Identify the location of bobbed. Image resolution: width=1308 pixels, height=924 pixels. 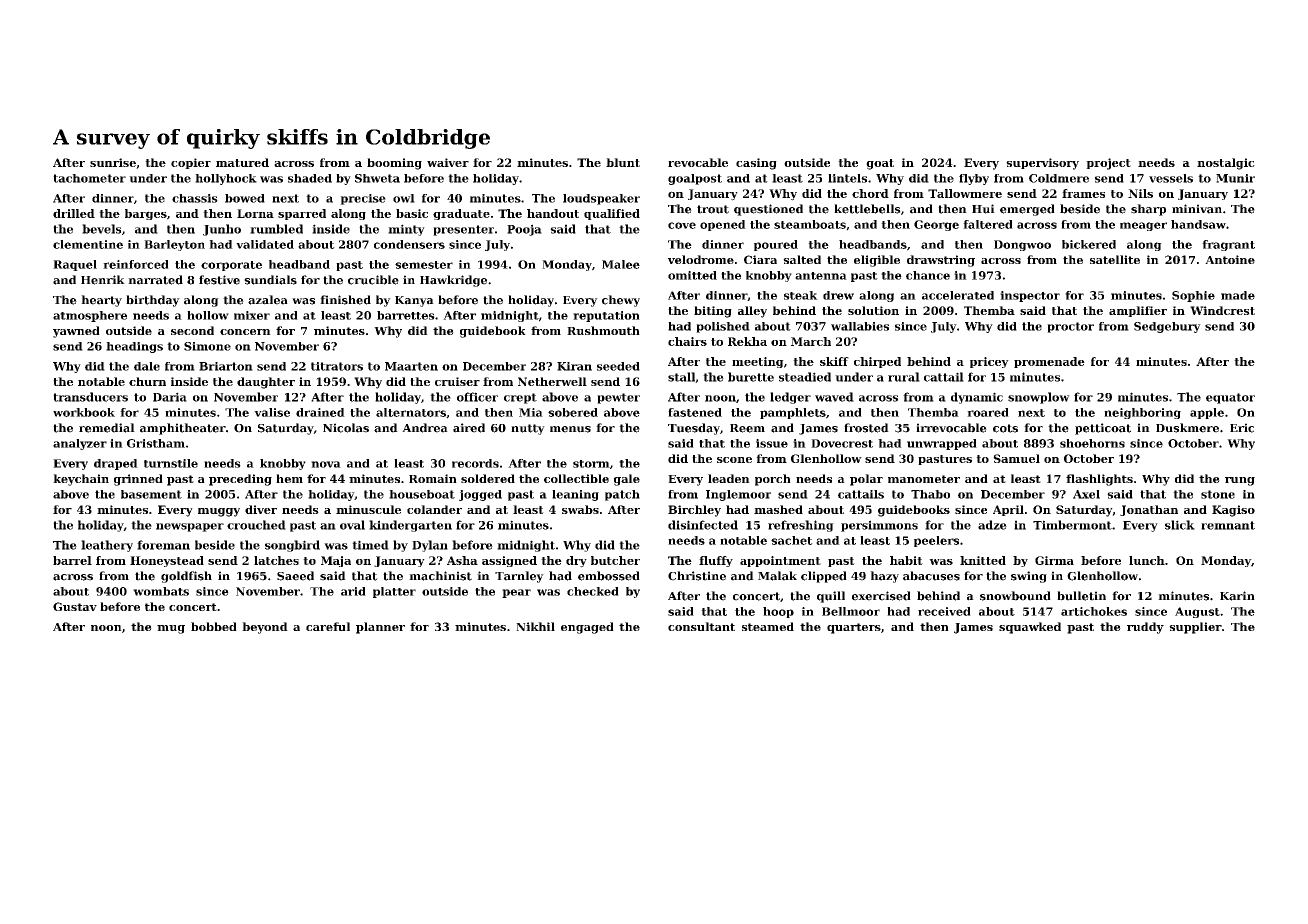
(214, 626).
